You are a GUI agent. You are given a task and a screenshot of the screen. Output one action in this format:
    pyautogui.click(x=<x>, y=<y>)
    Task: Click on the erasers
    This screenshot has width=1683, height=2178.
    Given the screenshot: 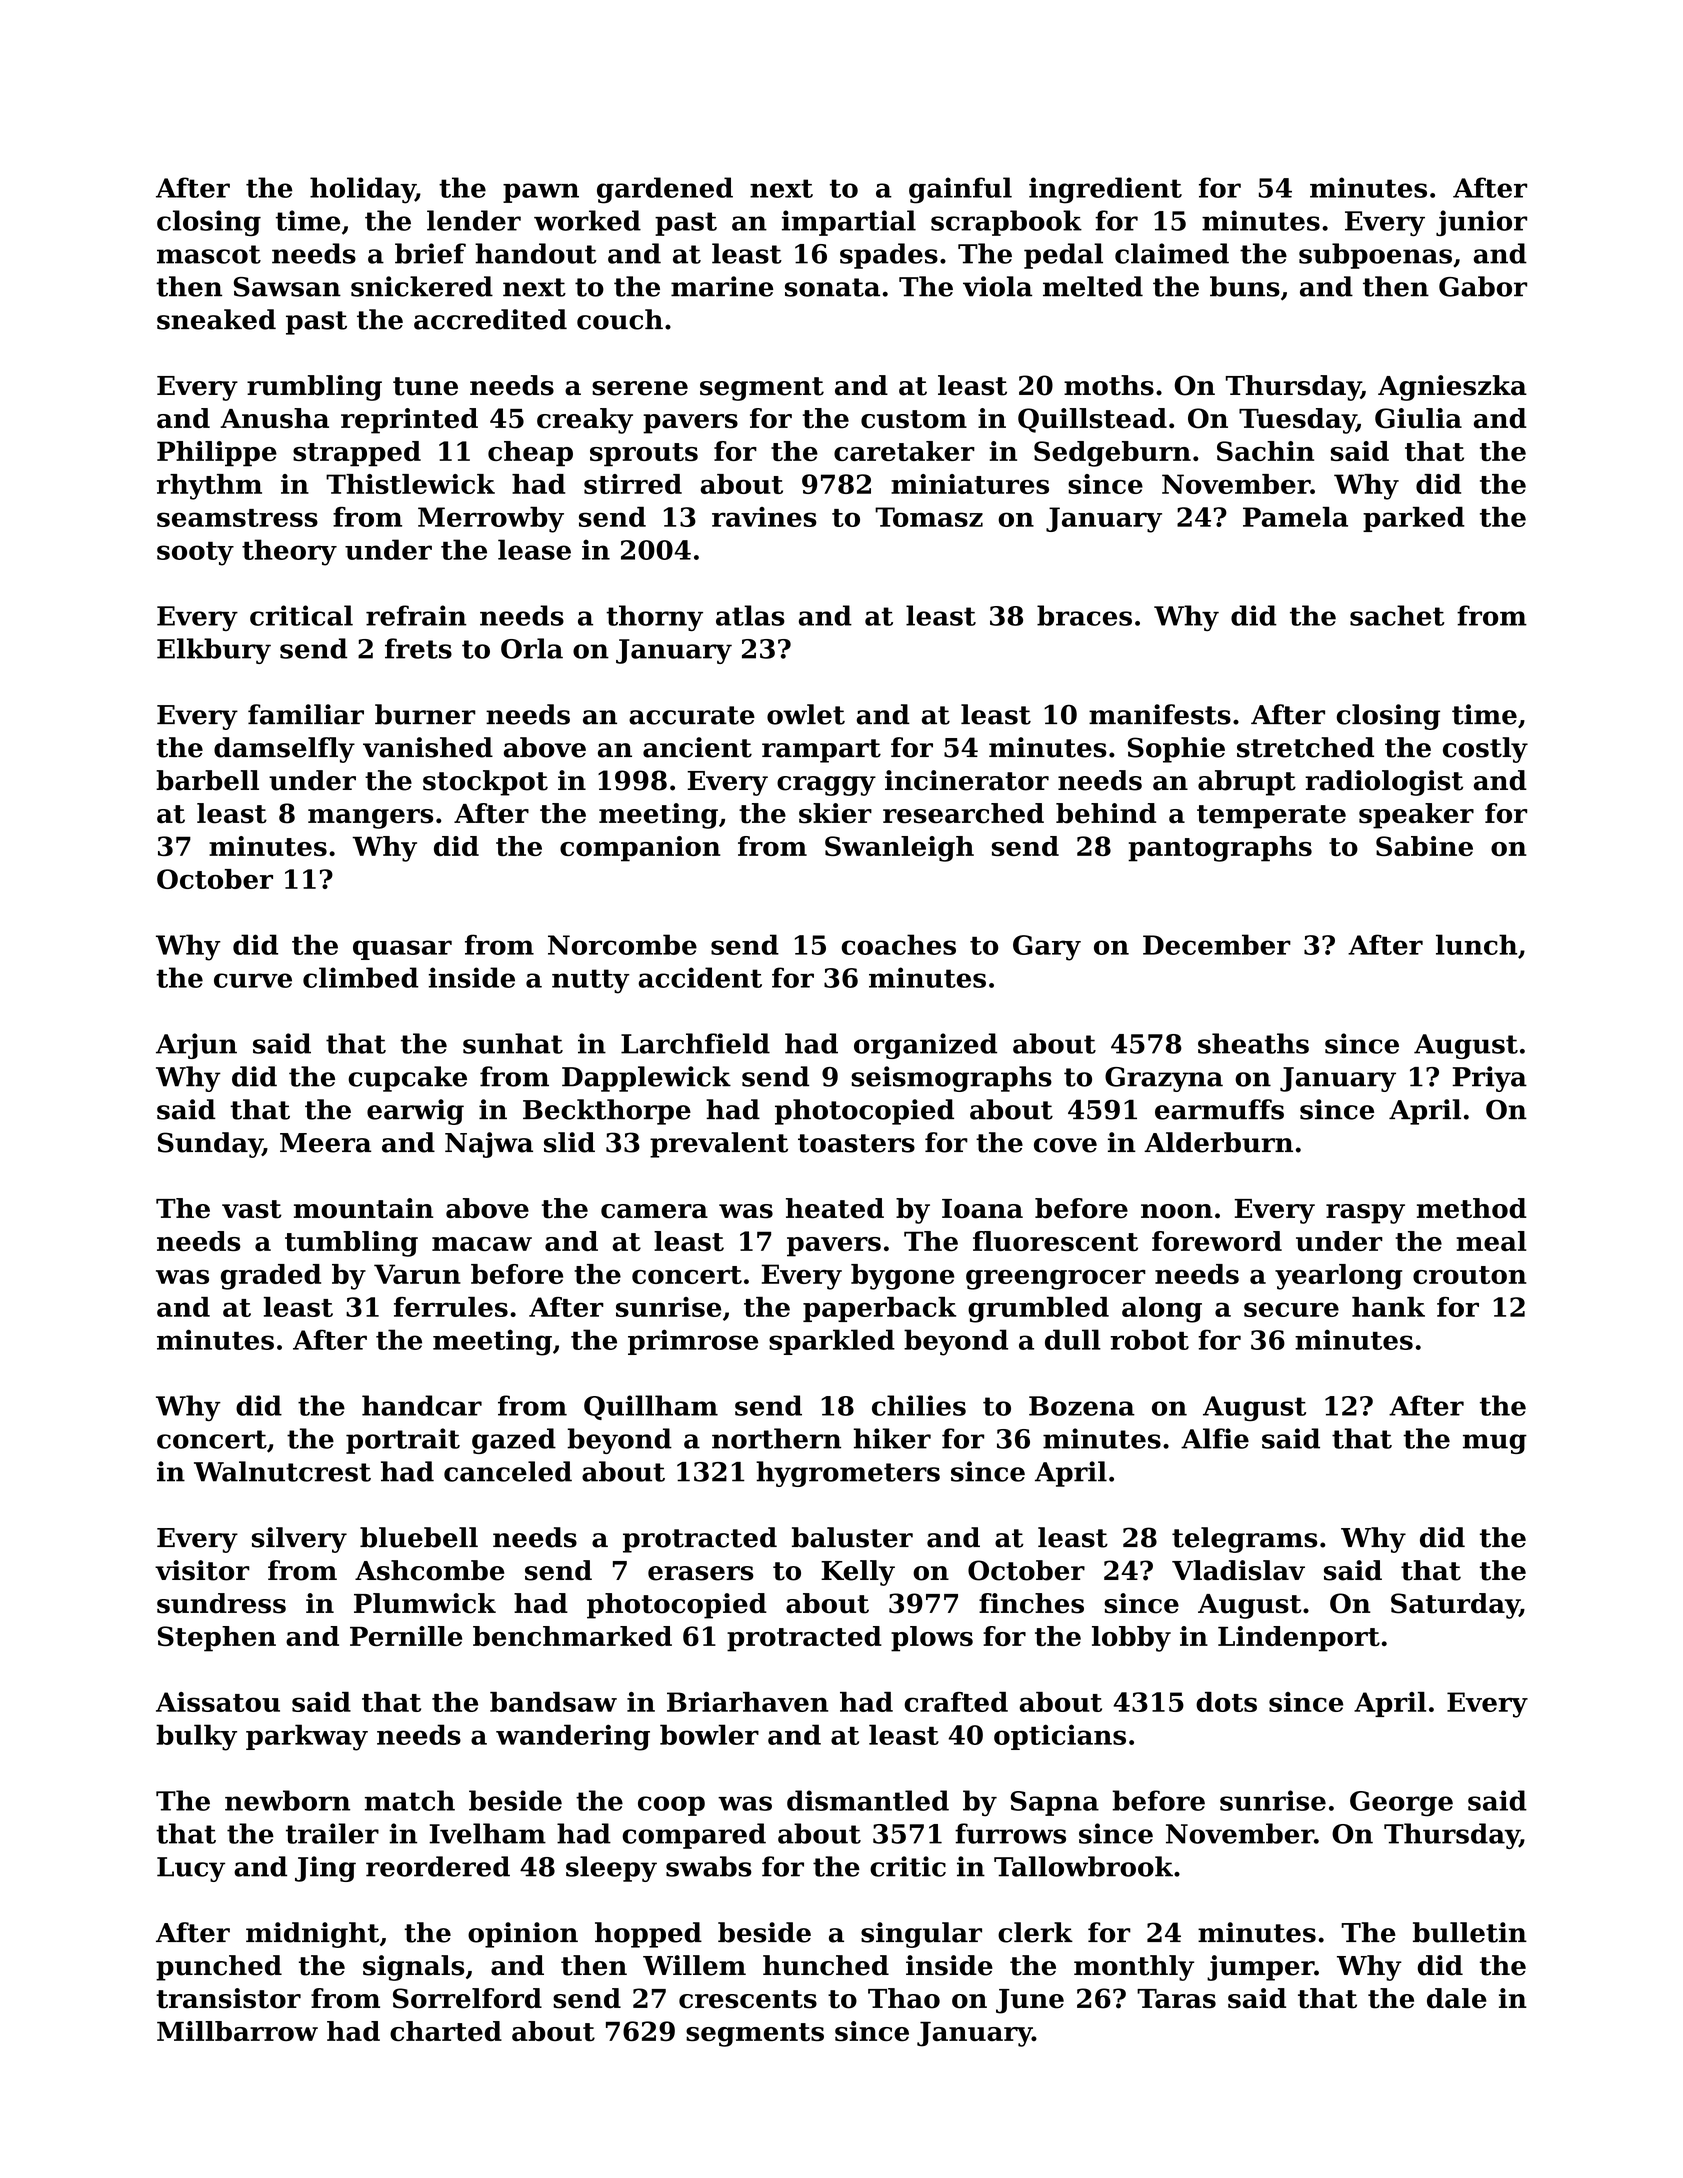 What is the action you would take?
    pyautogui.click(x=701, y=1573)
